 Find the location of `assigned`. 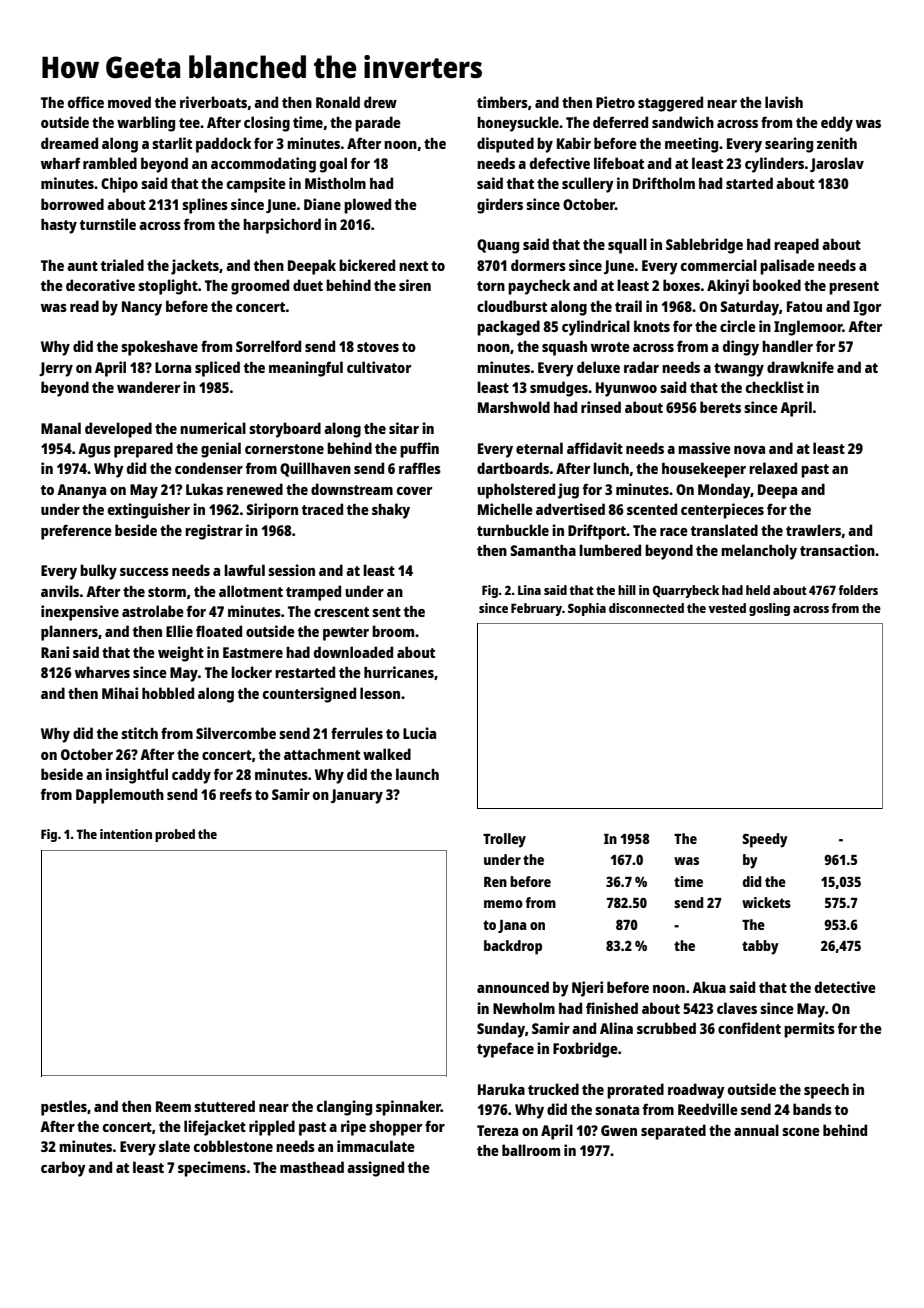

assigned is located at coordinates (375, 1169).
